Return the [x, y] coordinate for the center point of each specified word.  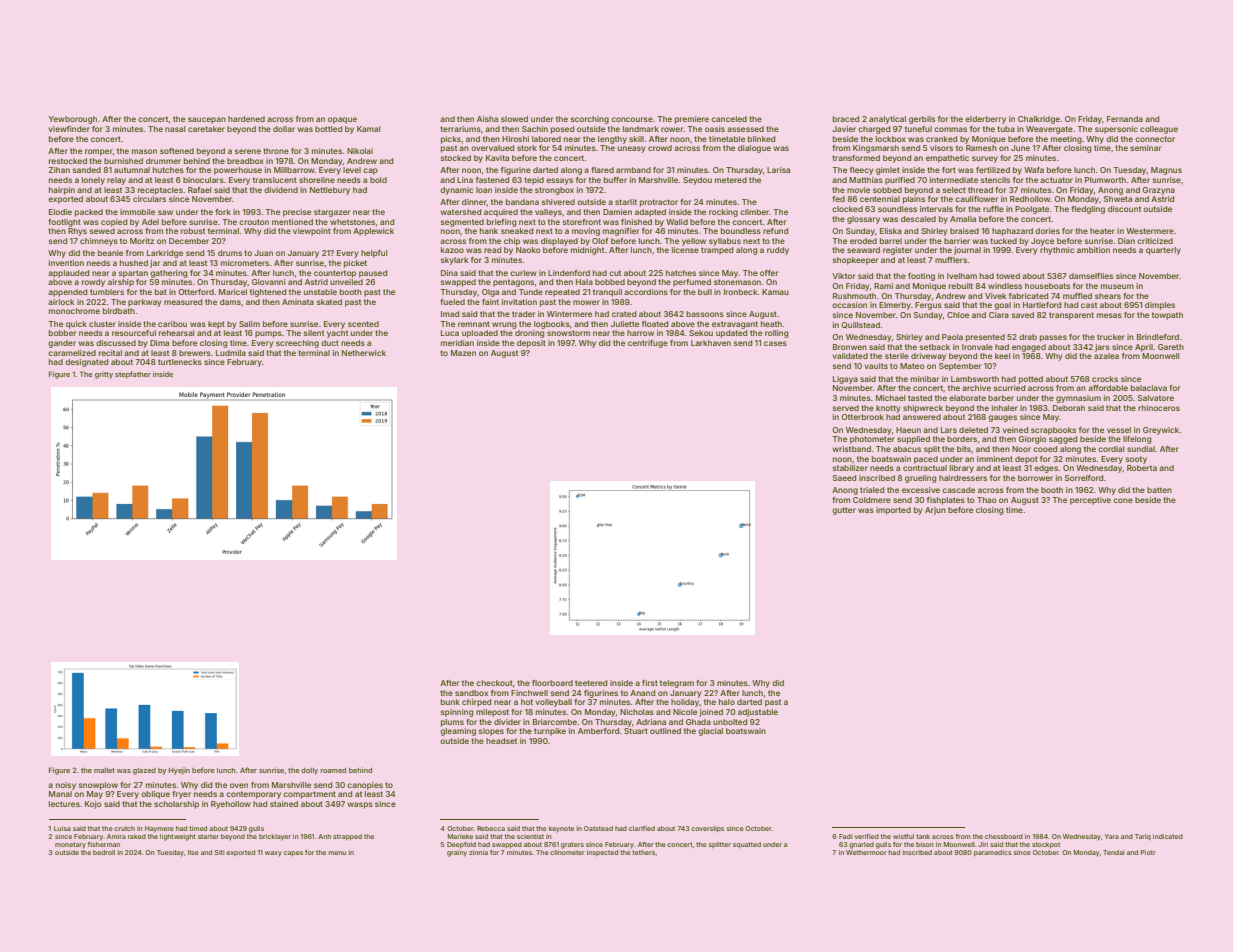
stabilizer [850, 468]
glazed [144, 771]
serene [248, 151]
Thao [987, 500]
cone [1123, 500]
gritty [104, 375]
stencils [995, 180]
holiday [685, 703]
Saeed [844, 478]
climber [754, 212]
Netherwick [364, 353]
